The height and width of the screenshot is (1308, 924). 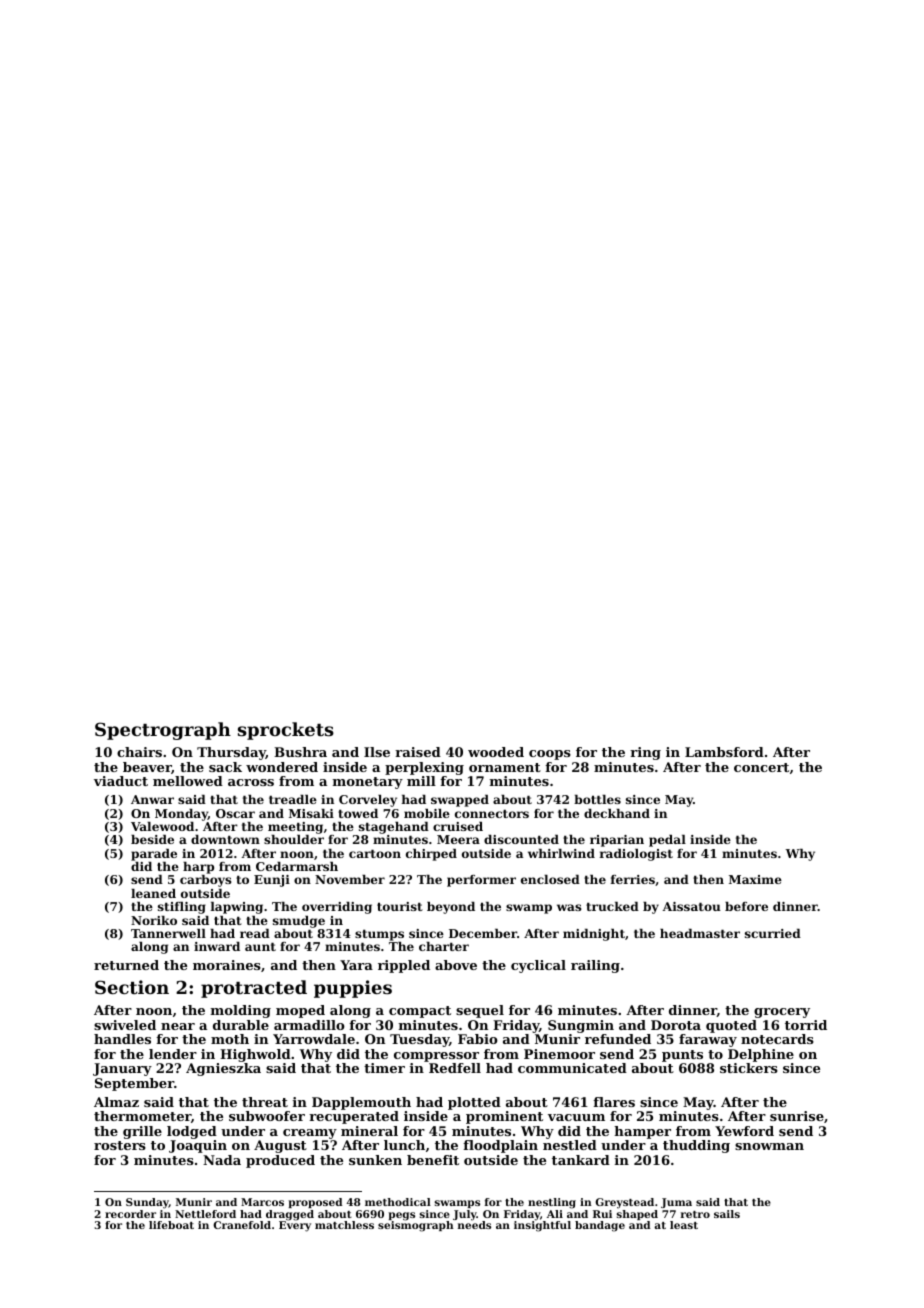 I want to click on enclosed, so click(x=550, y=879).
